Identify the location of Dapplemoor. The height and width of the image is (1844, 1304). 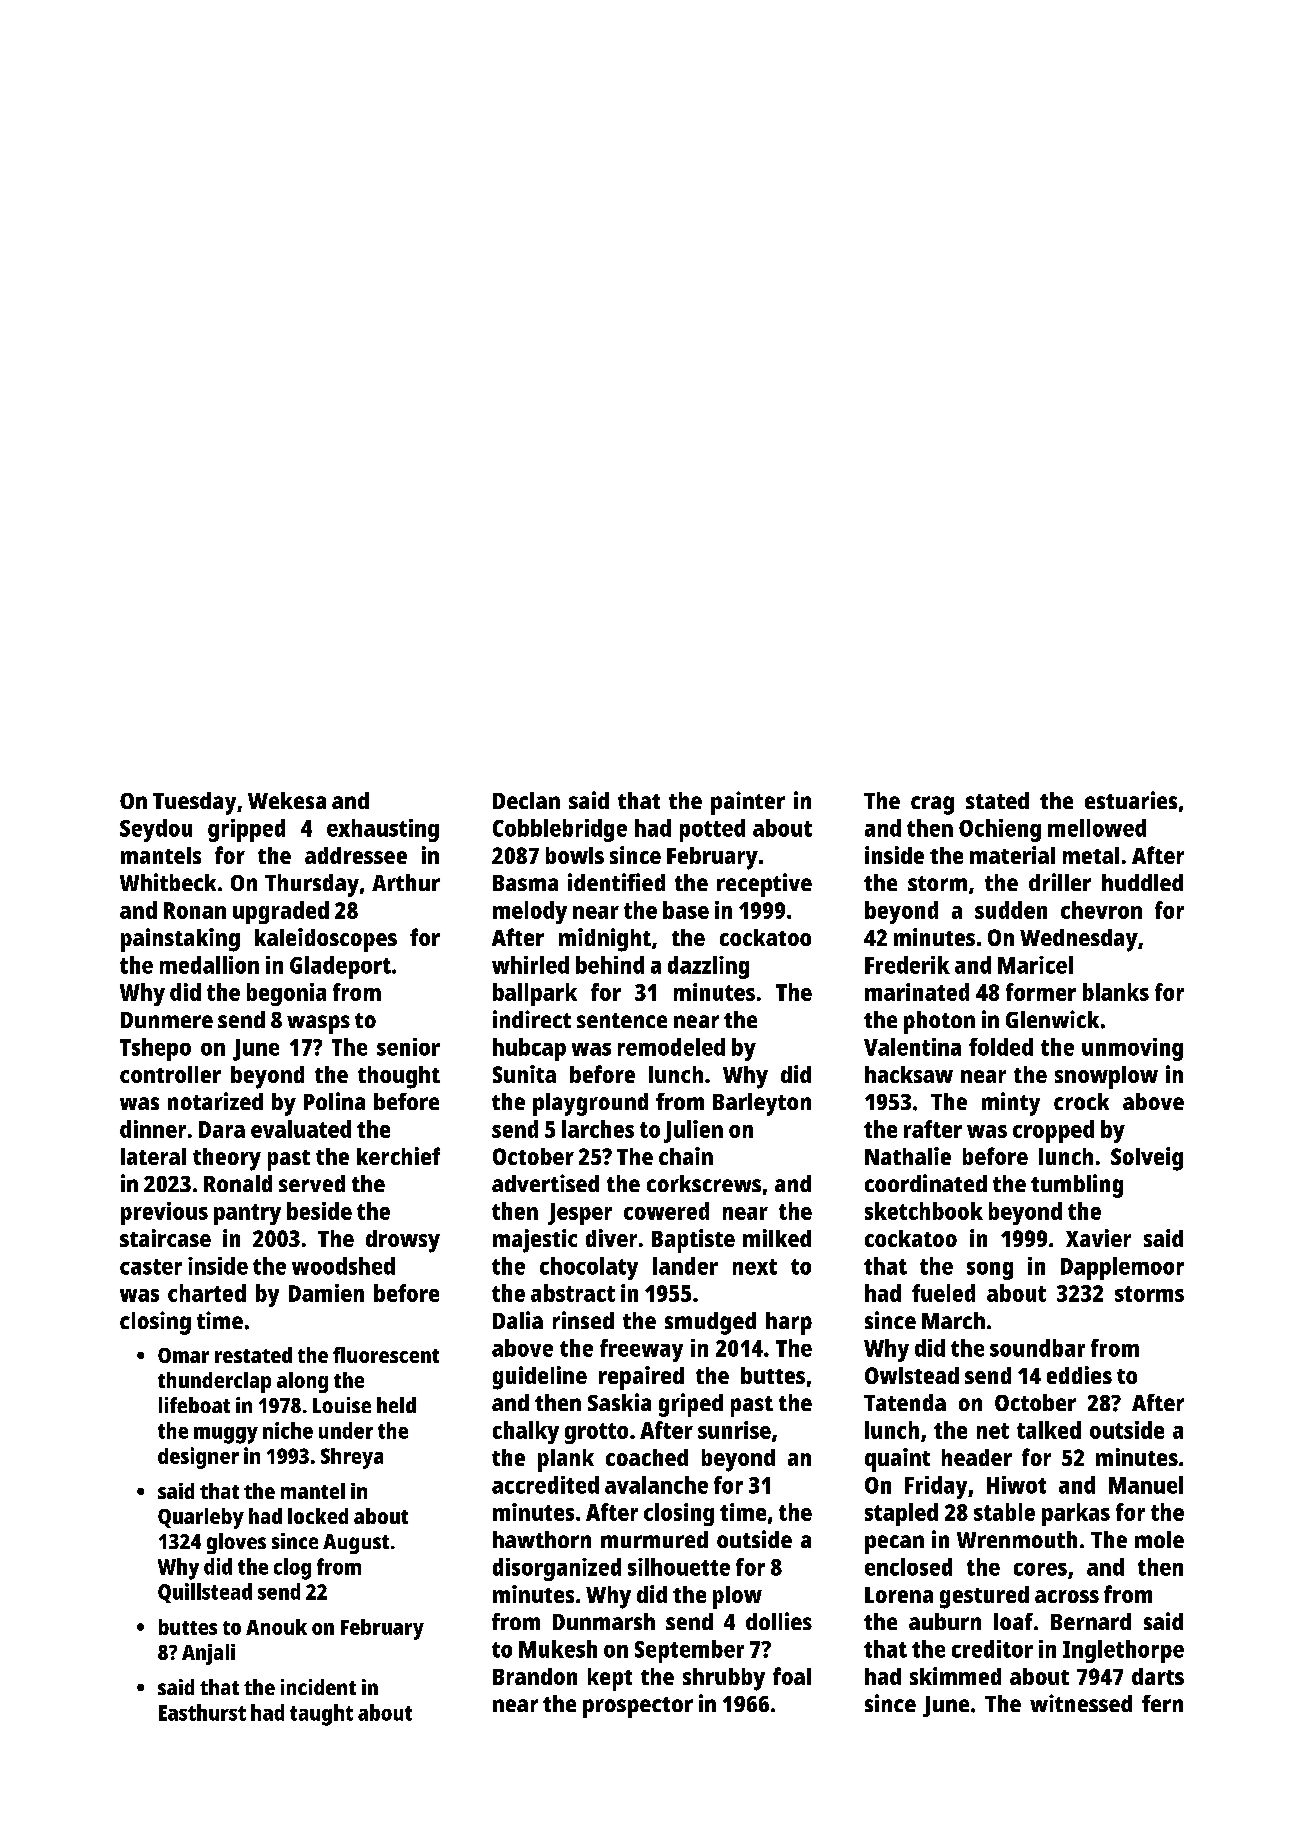
(1122, 1268).
